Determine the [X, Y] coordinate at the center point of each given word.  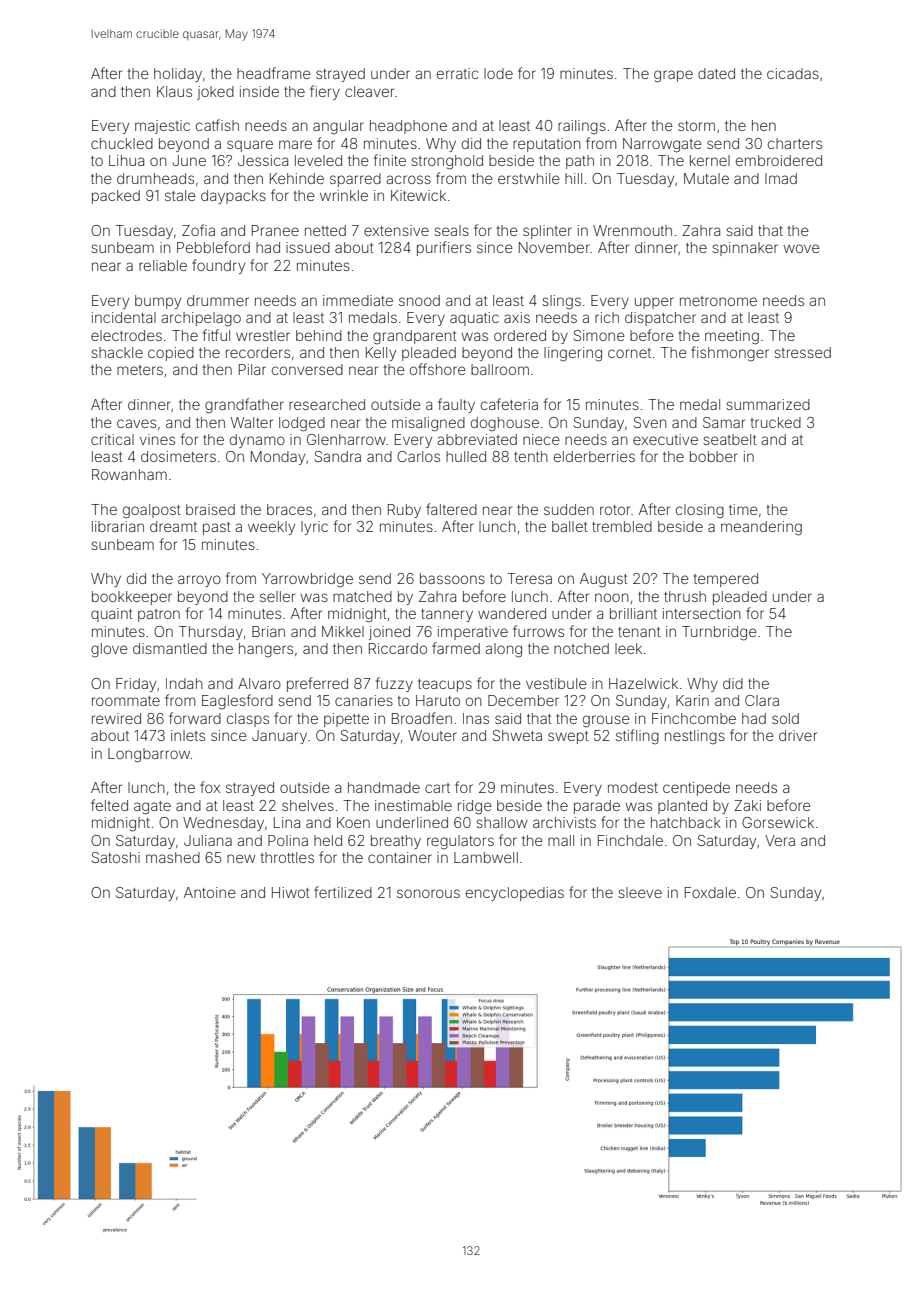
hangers [266, 650]
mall [561, 840]
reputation [547, 145]
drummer [218, 300]
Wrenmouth [632, 230]
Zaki [747, 805]
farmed [456, 648]
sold [785, 718]
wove [801, 248]
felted [109, 805]
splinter [547, 232]
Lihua [126, 160]
